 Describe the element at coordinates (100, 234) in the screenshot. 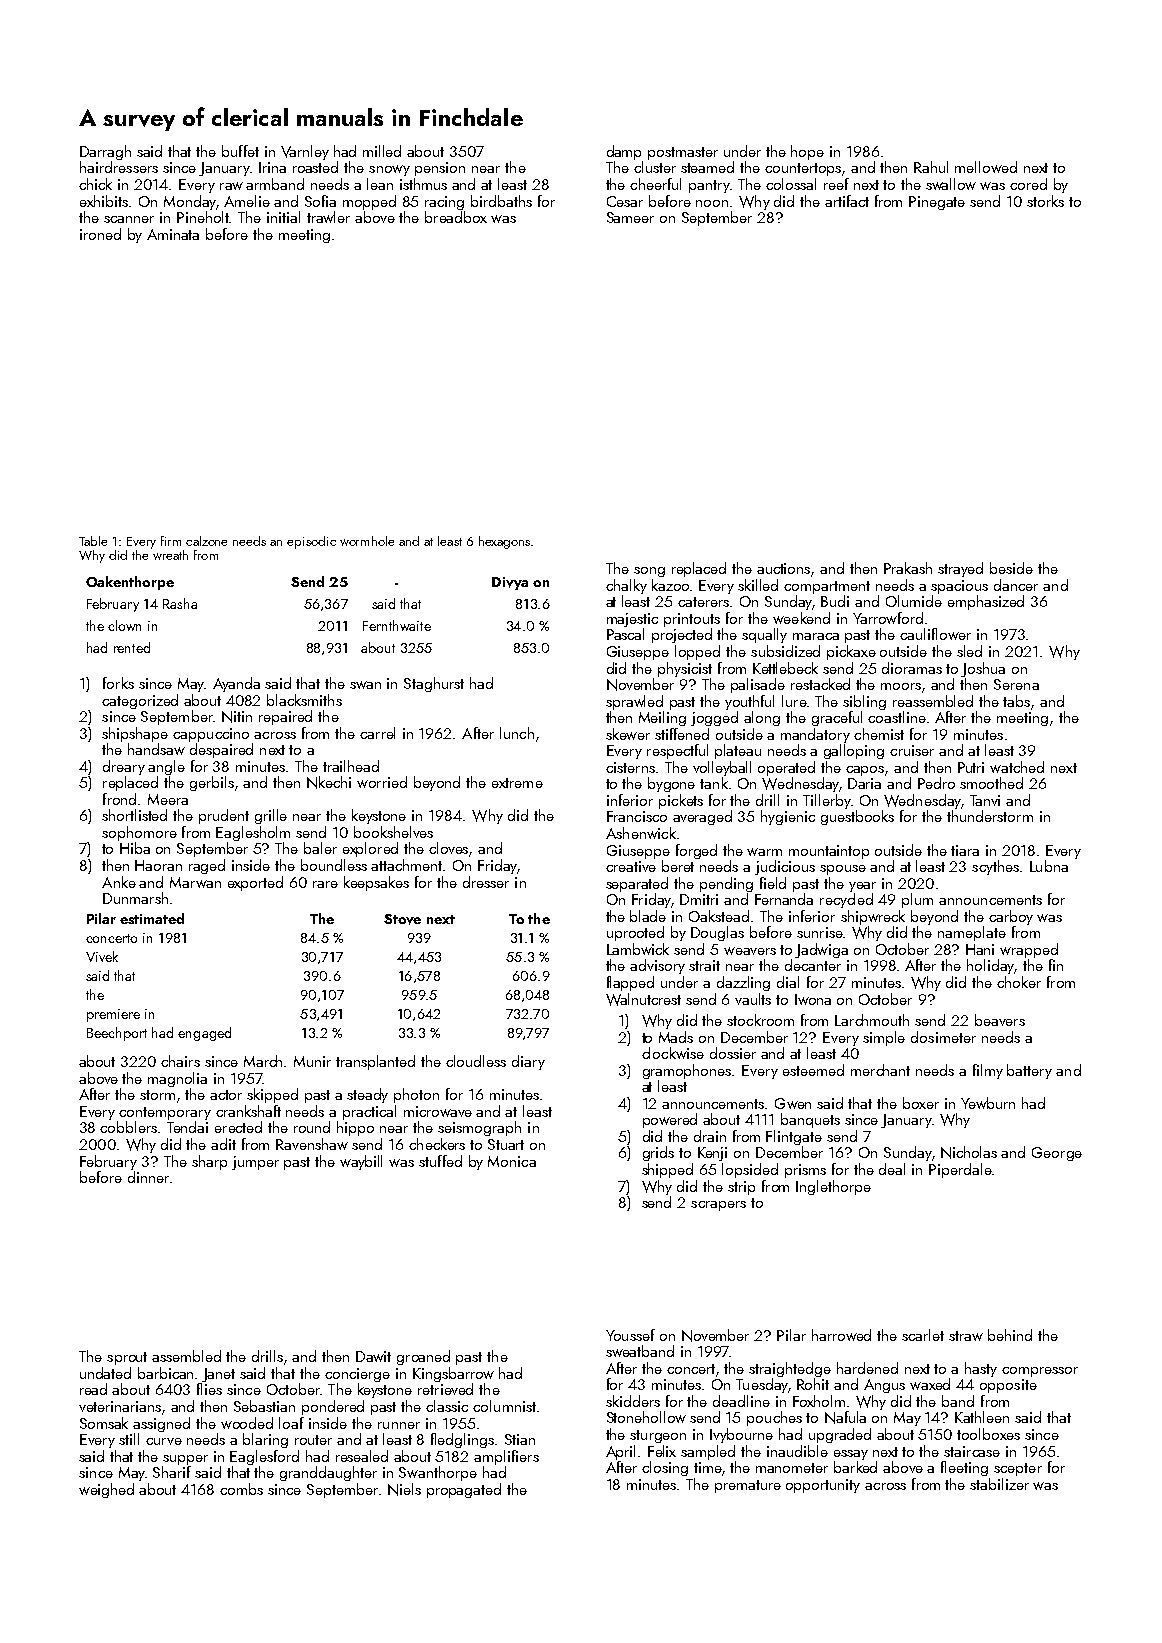

I see `ironed` at that location.
